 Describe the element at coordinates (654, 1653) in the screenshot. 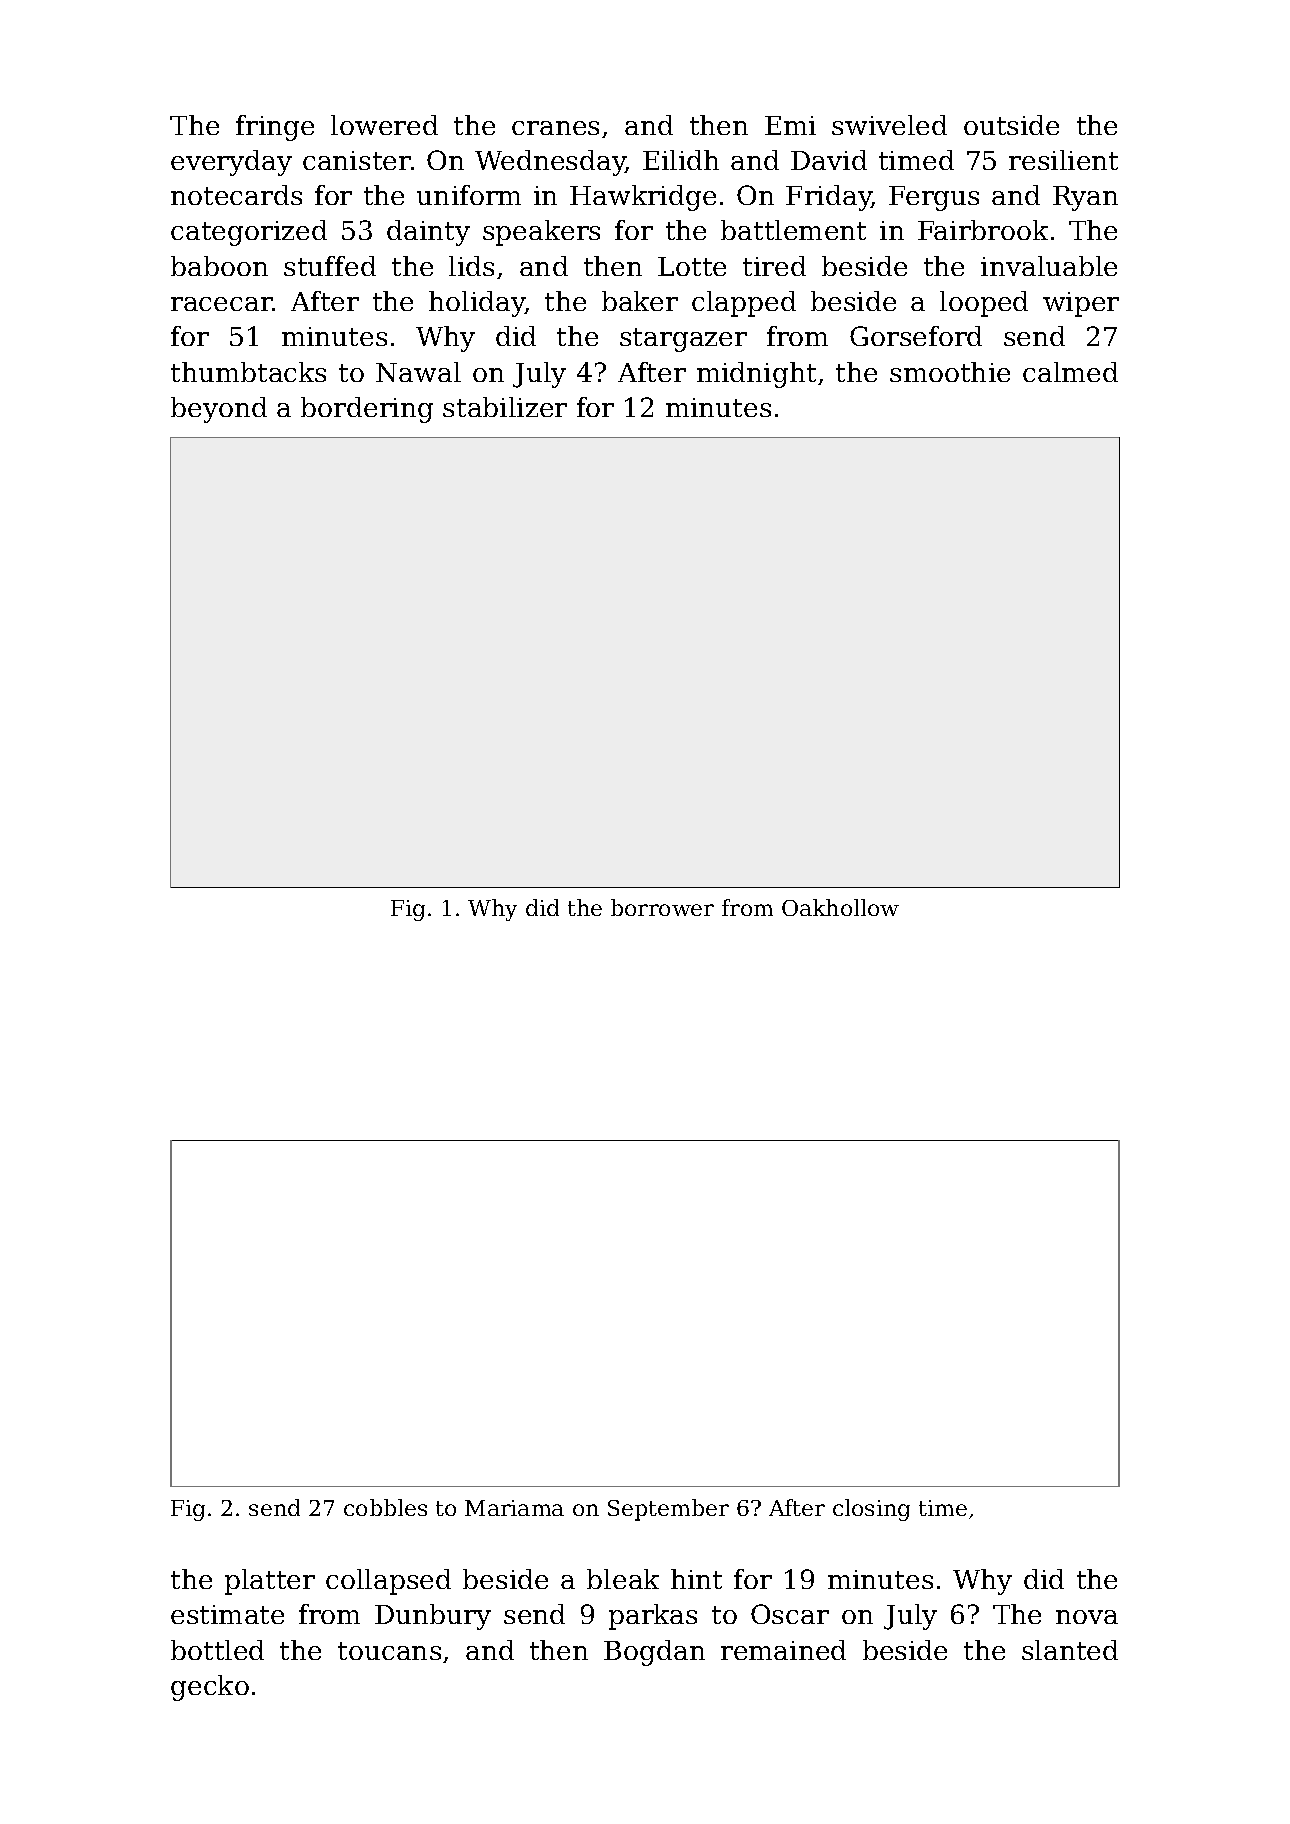

I see `Bogdan` at that location.
